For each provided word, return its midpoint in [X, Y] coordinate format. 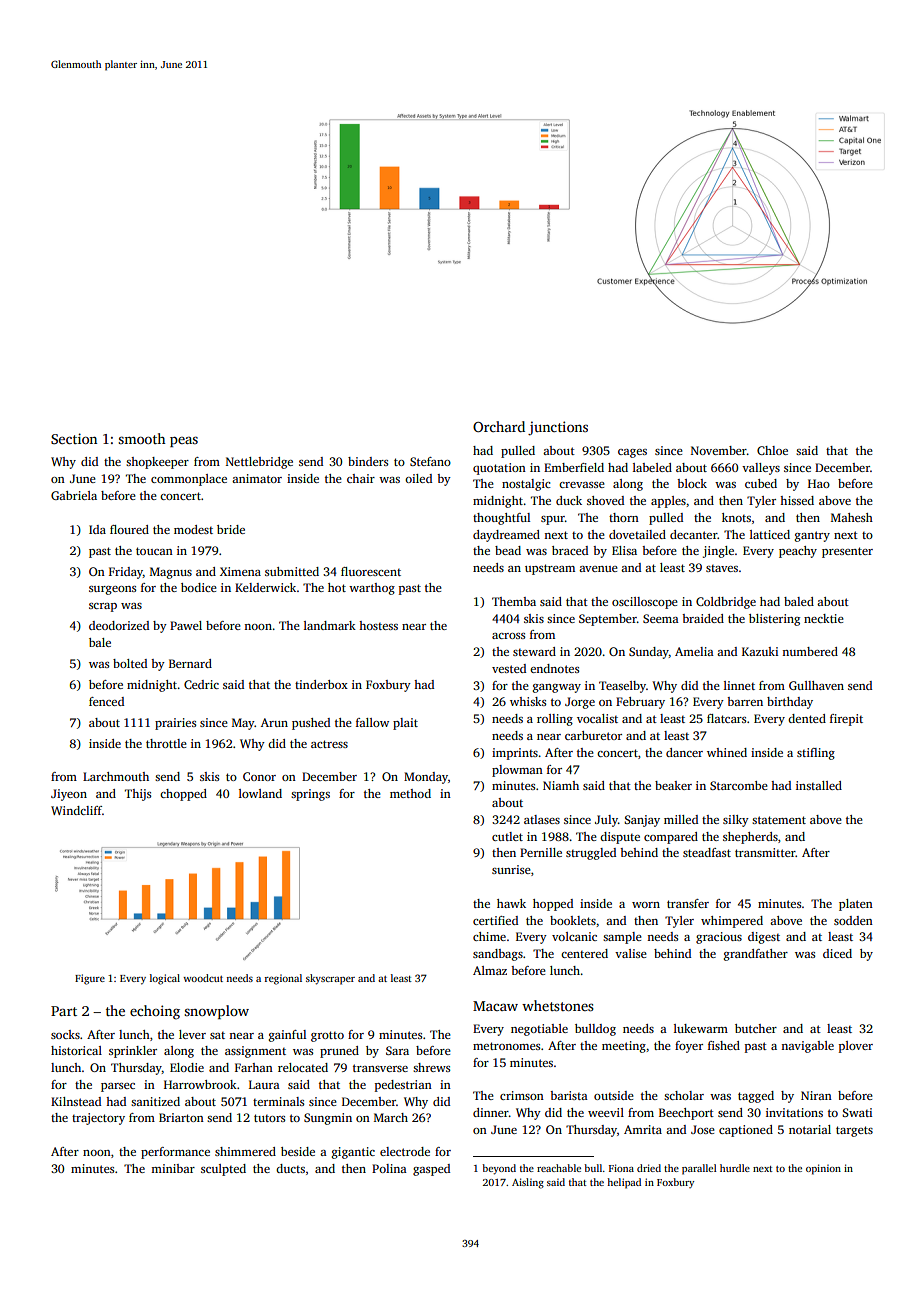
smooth [142, 438]
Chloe [772, 450]
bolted [130, 663]
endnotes [554, 668]
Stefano [430, 461]
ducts [290, 1168]
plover [856, 1047]
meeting [624, 1047]
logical [165, 979]
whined [727, 752]
